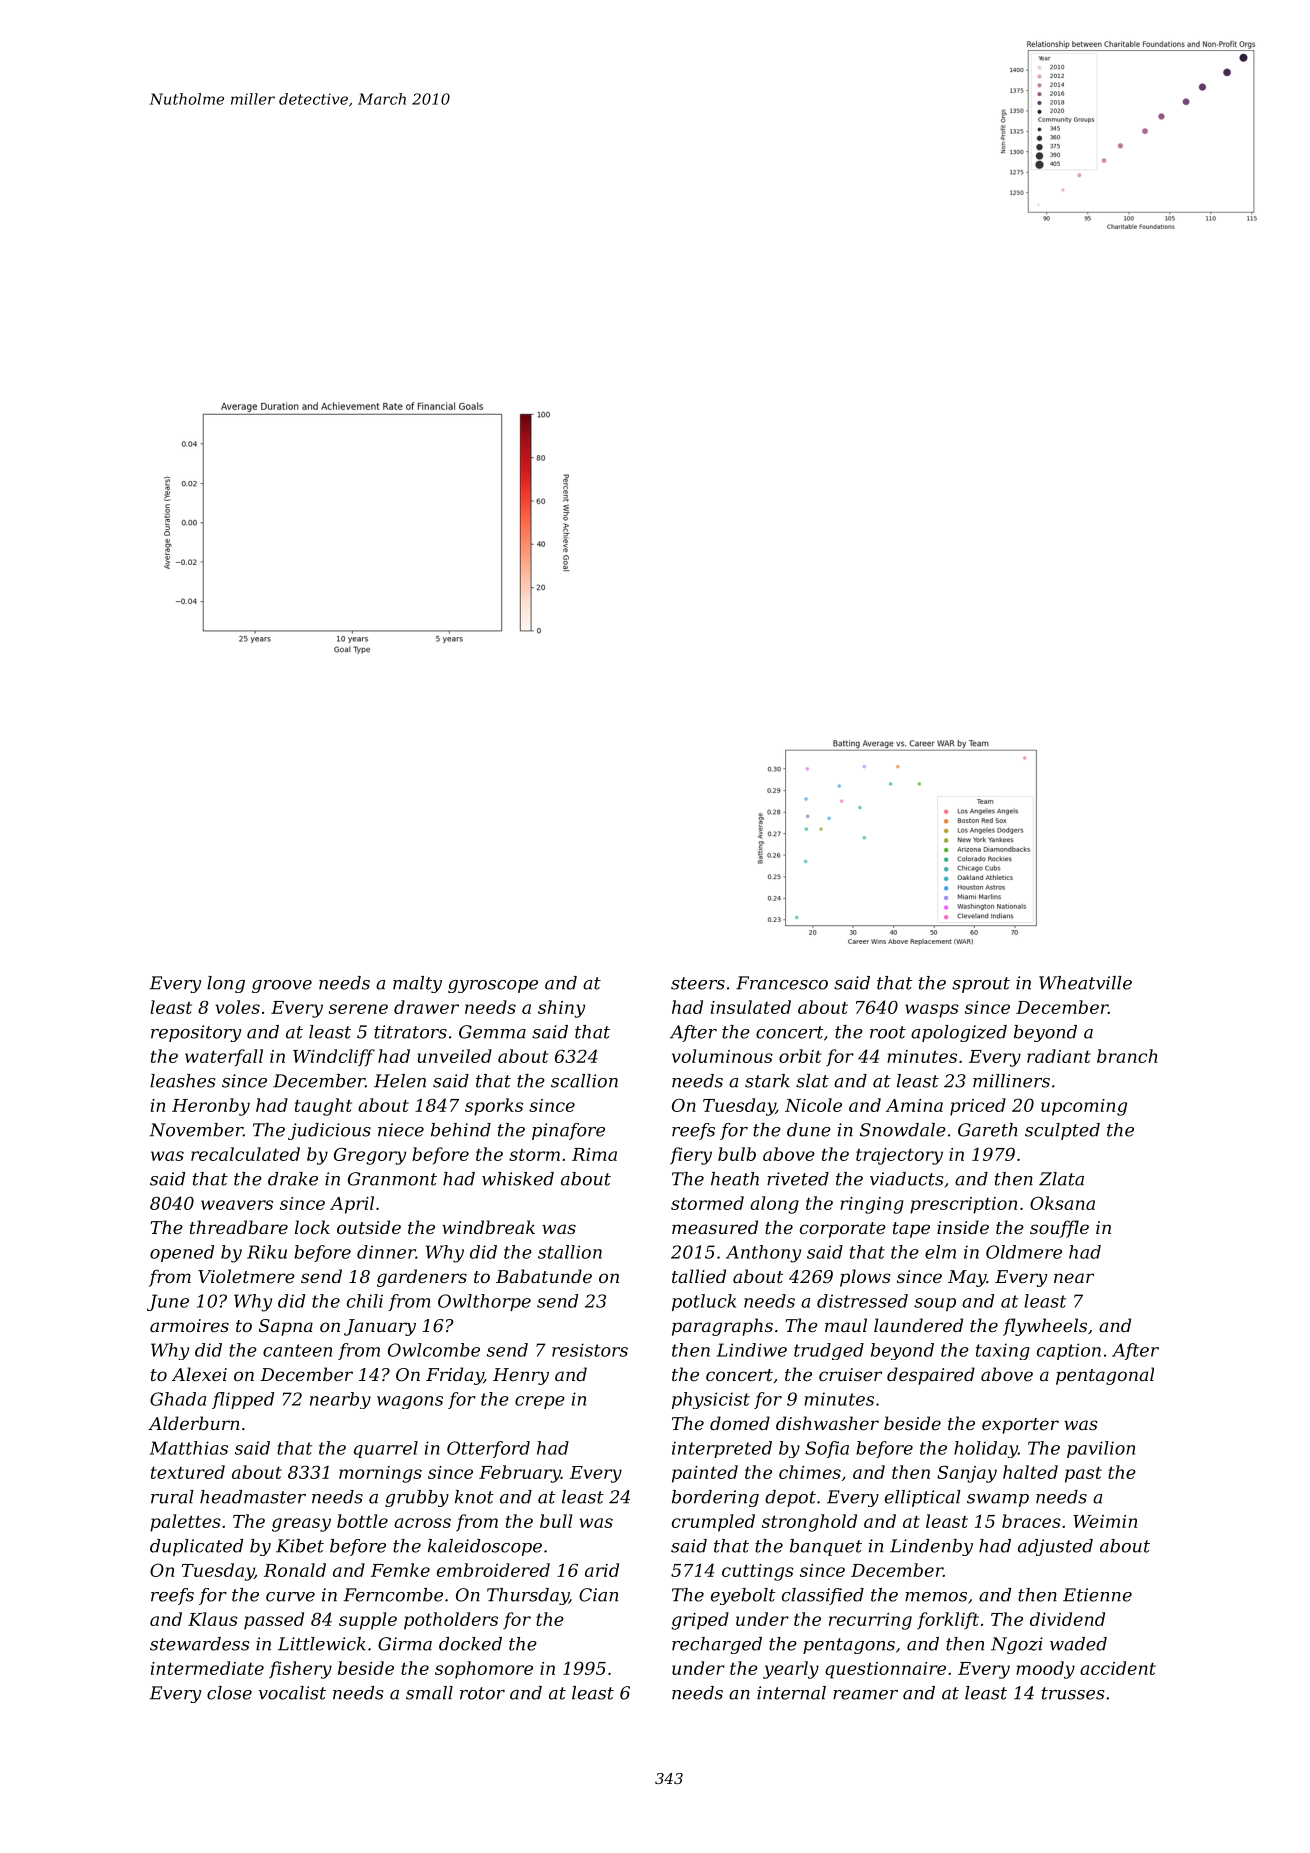 Image resolution: width=1310 pixels, height=1853 pixels. Describe the element at coordinates (791, 1693) in the image. I see `internal` at that location.
